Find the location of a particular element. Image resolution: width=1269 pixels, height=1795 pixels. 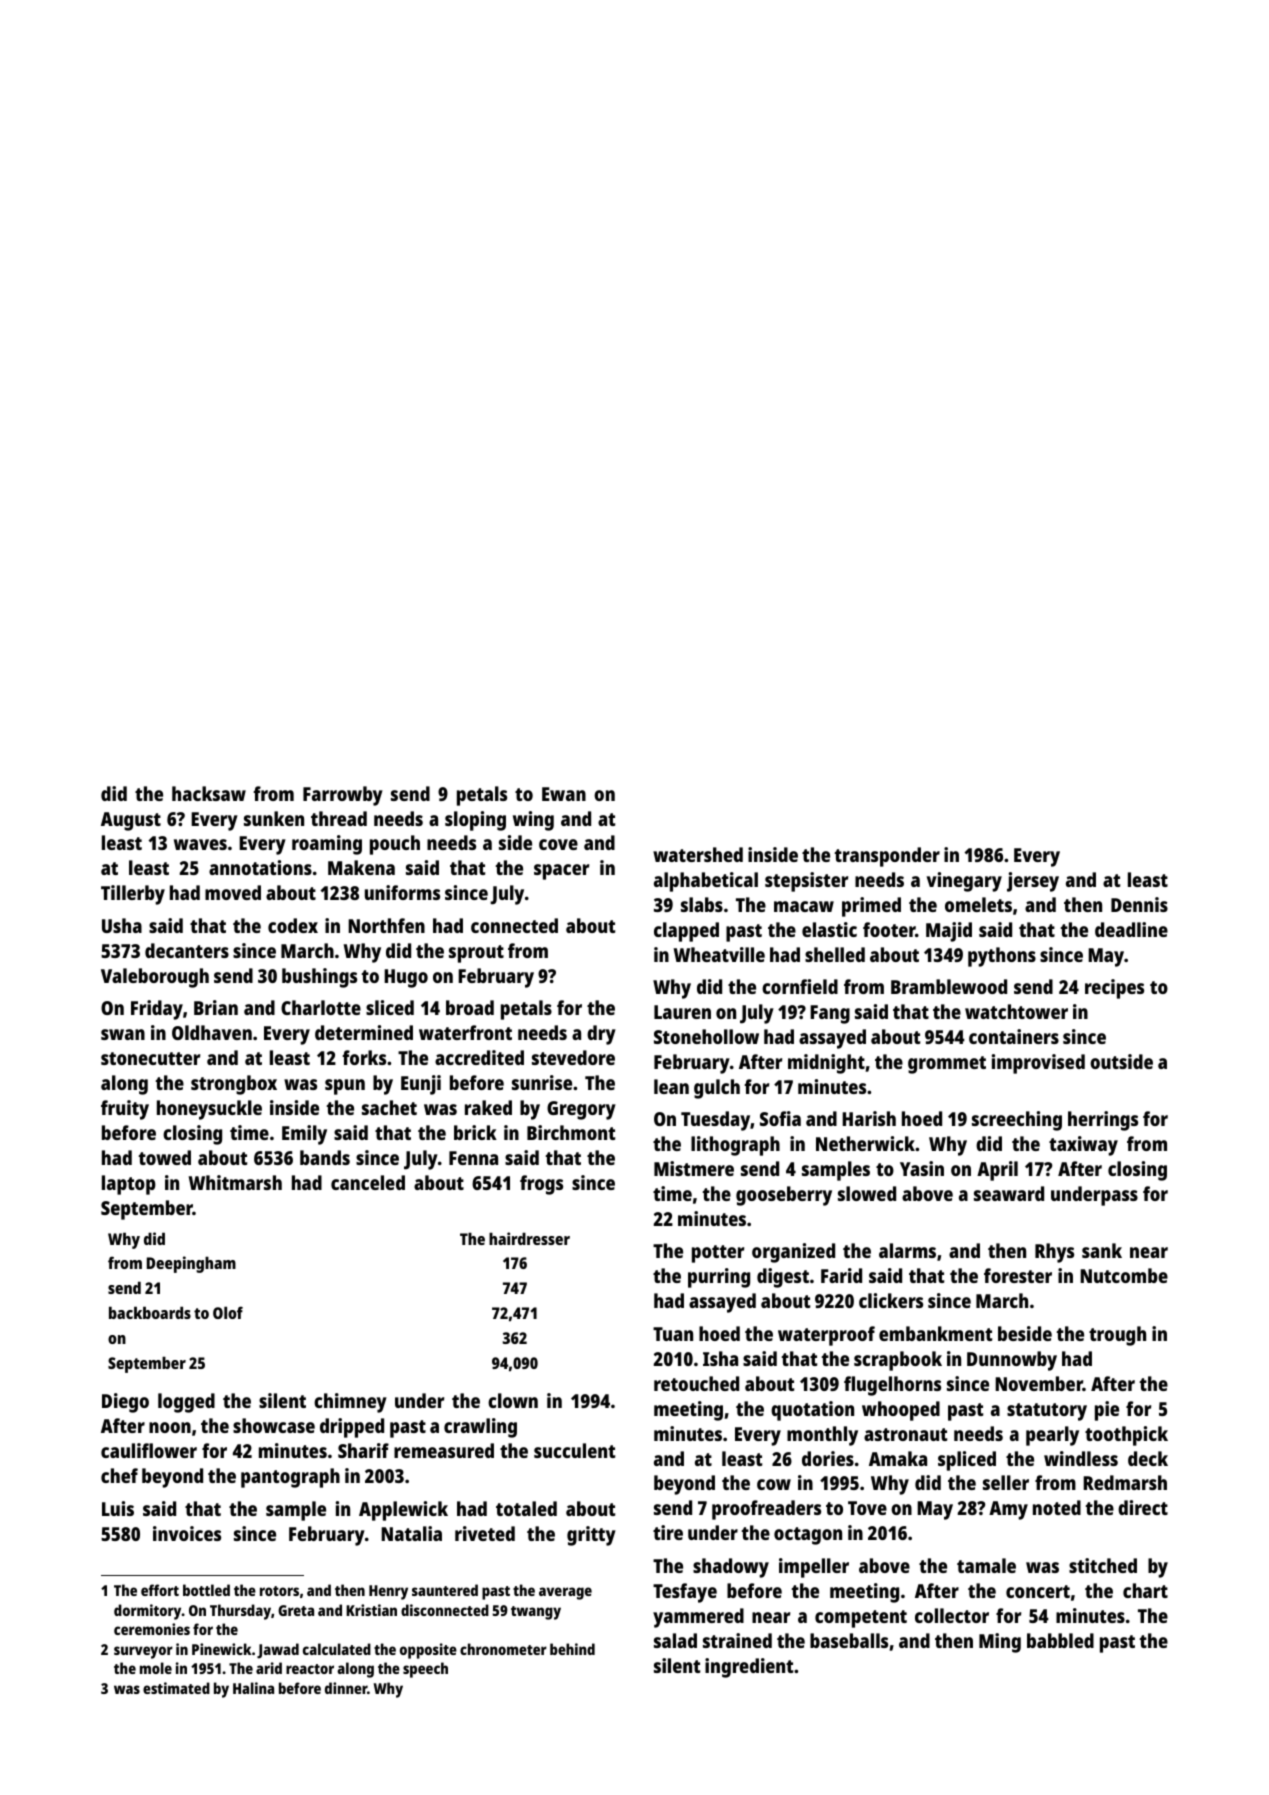

codex is located at coordinates (293, 925).
